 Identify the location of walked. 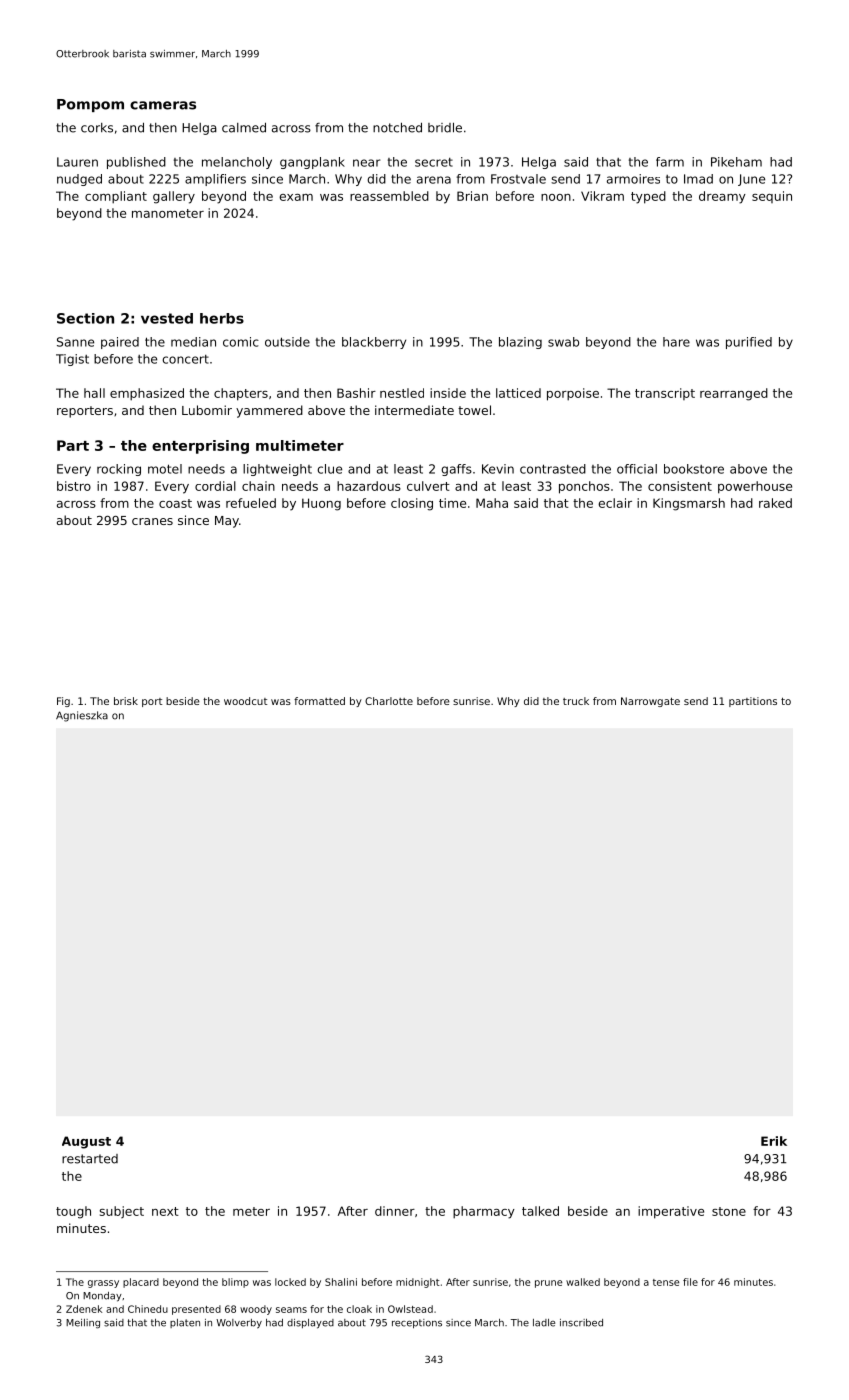
(583, 1282).
